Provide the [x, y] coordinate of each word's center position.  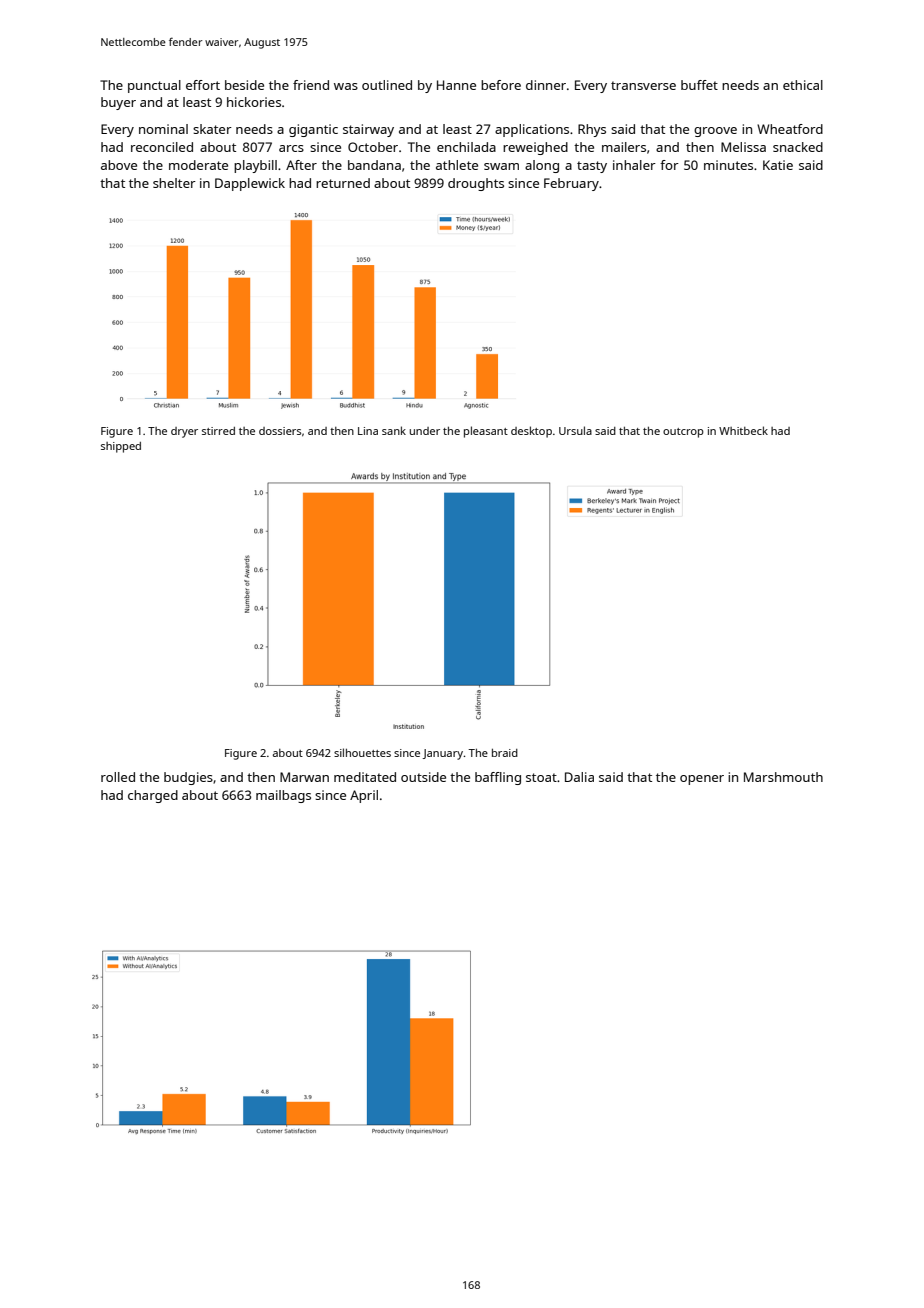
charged [153, 796]
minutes [728, 165]
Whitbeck [743, 430]
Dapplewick [250, 184]
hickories [254, 102]
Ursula [575, 430]
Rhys [592, 130]
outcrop [683, 433]
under [425, 431]
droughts [476, 184]
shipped [121, 447]
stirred [218, 431]
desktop [531, 432]
